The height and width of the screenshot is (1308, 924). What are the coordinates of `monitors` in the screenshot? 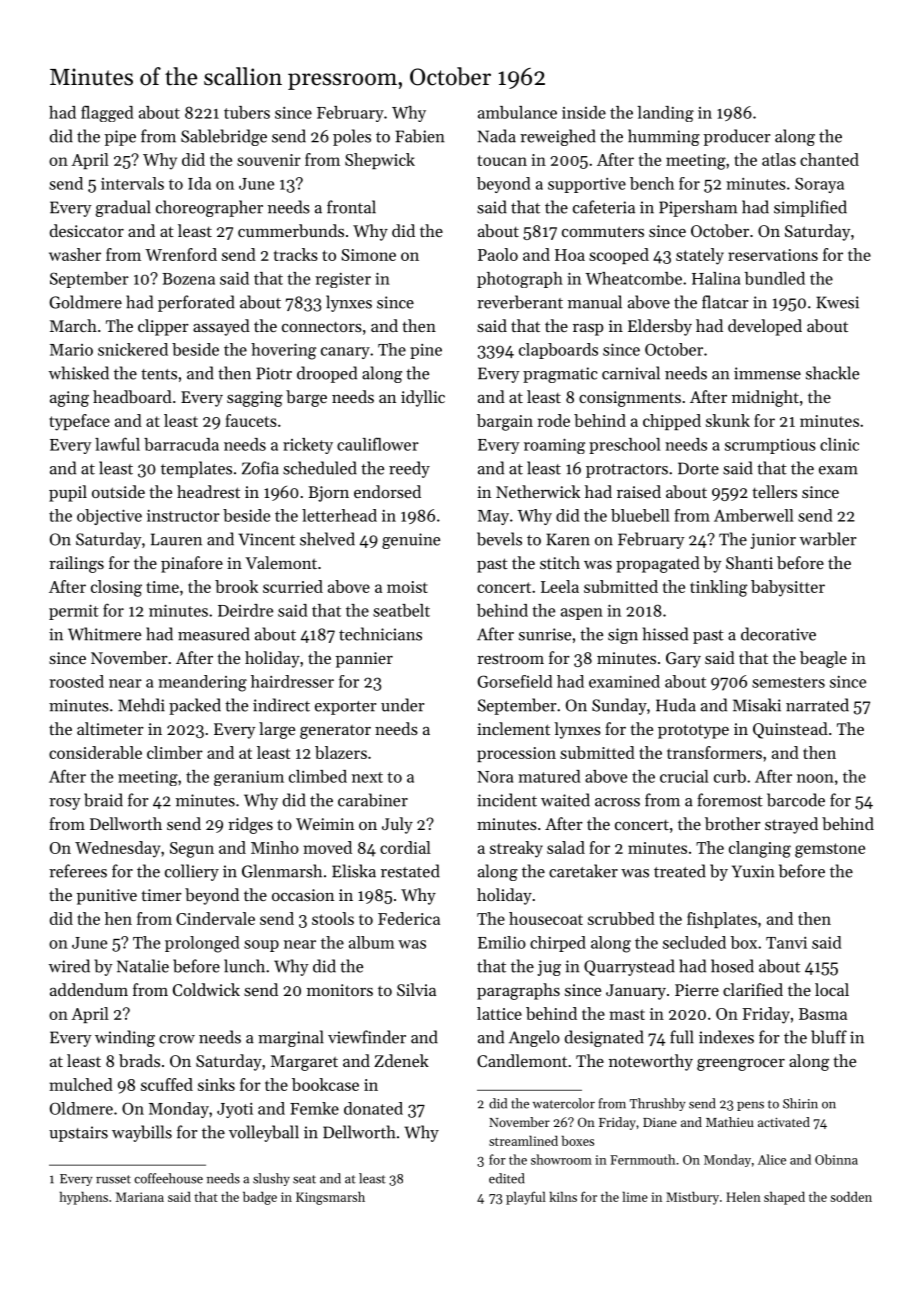 It's located at (340, 990).
